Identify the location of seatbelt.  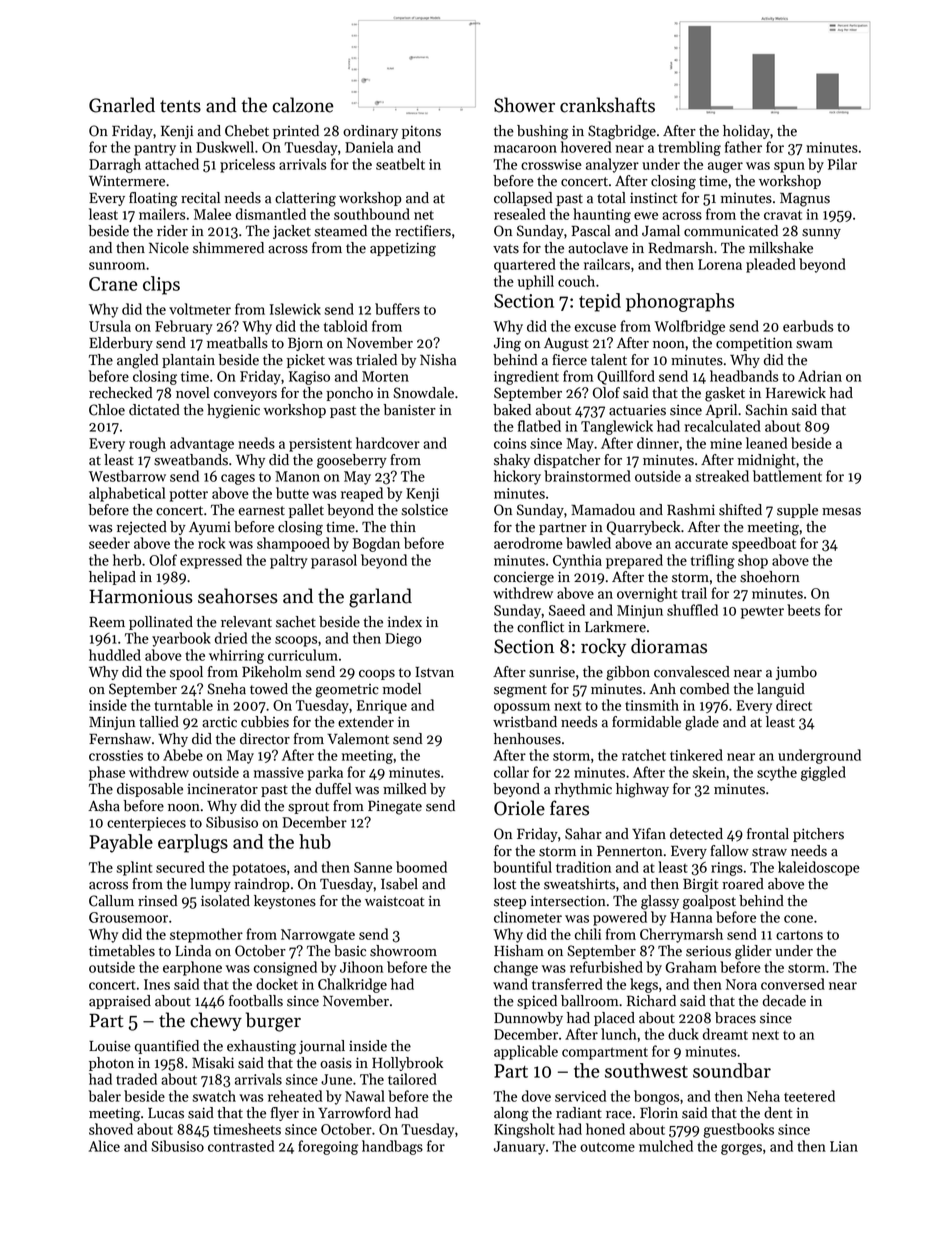
(400, 164).
